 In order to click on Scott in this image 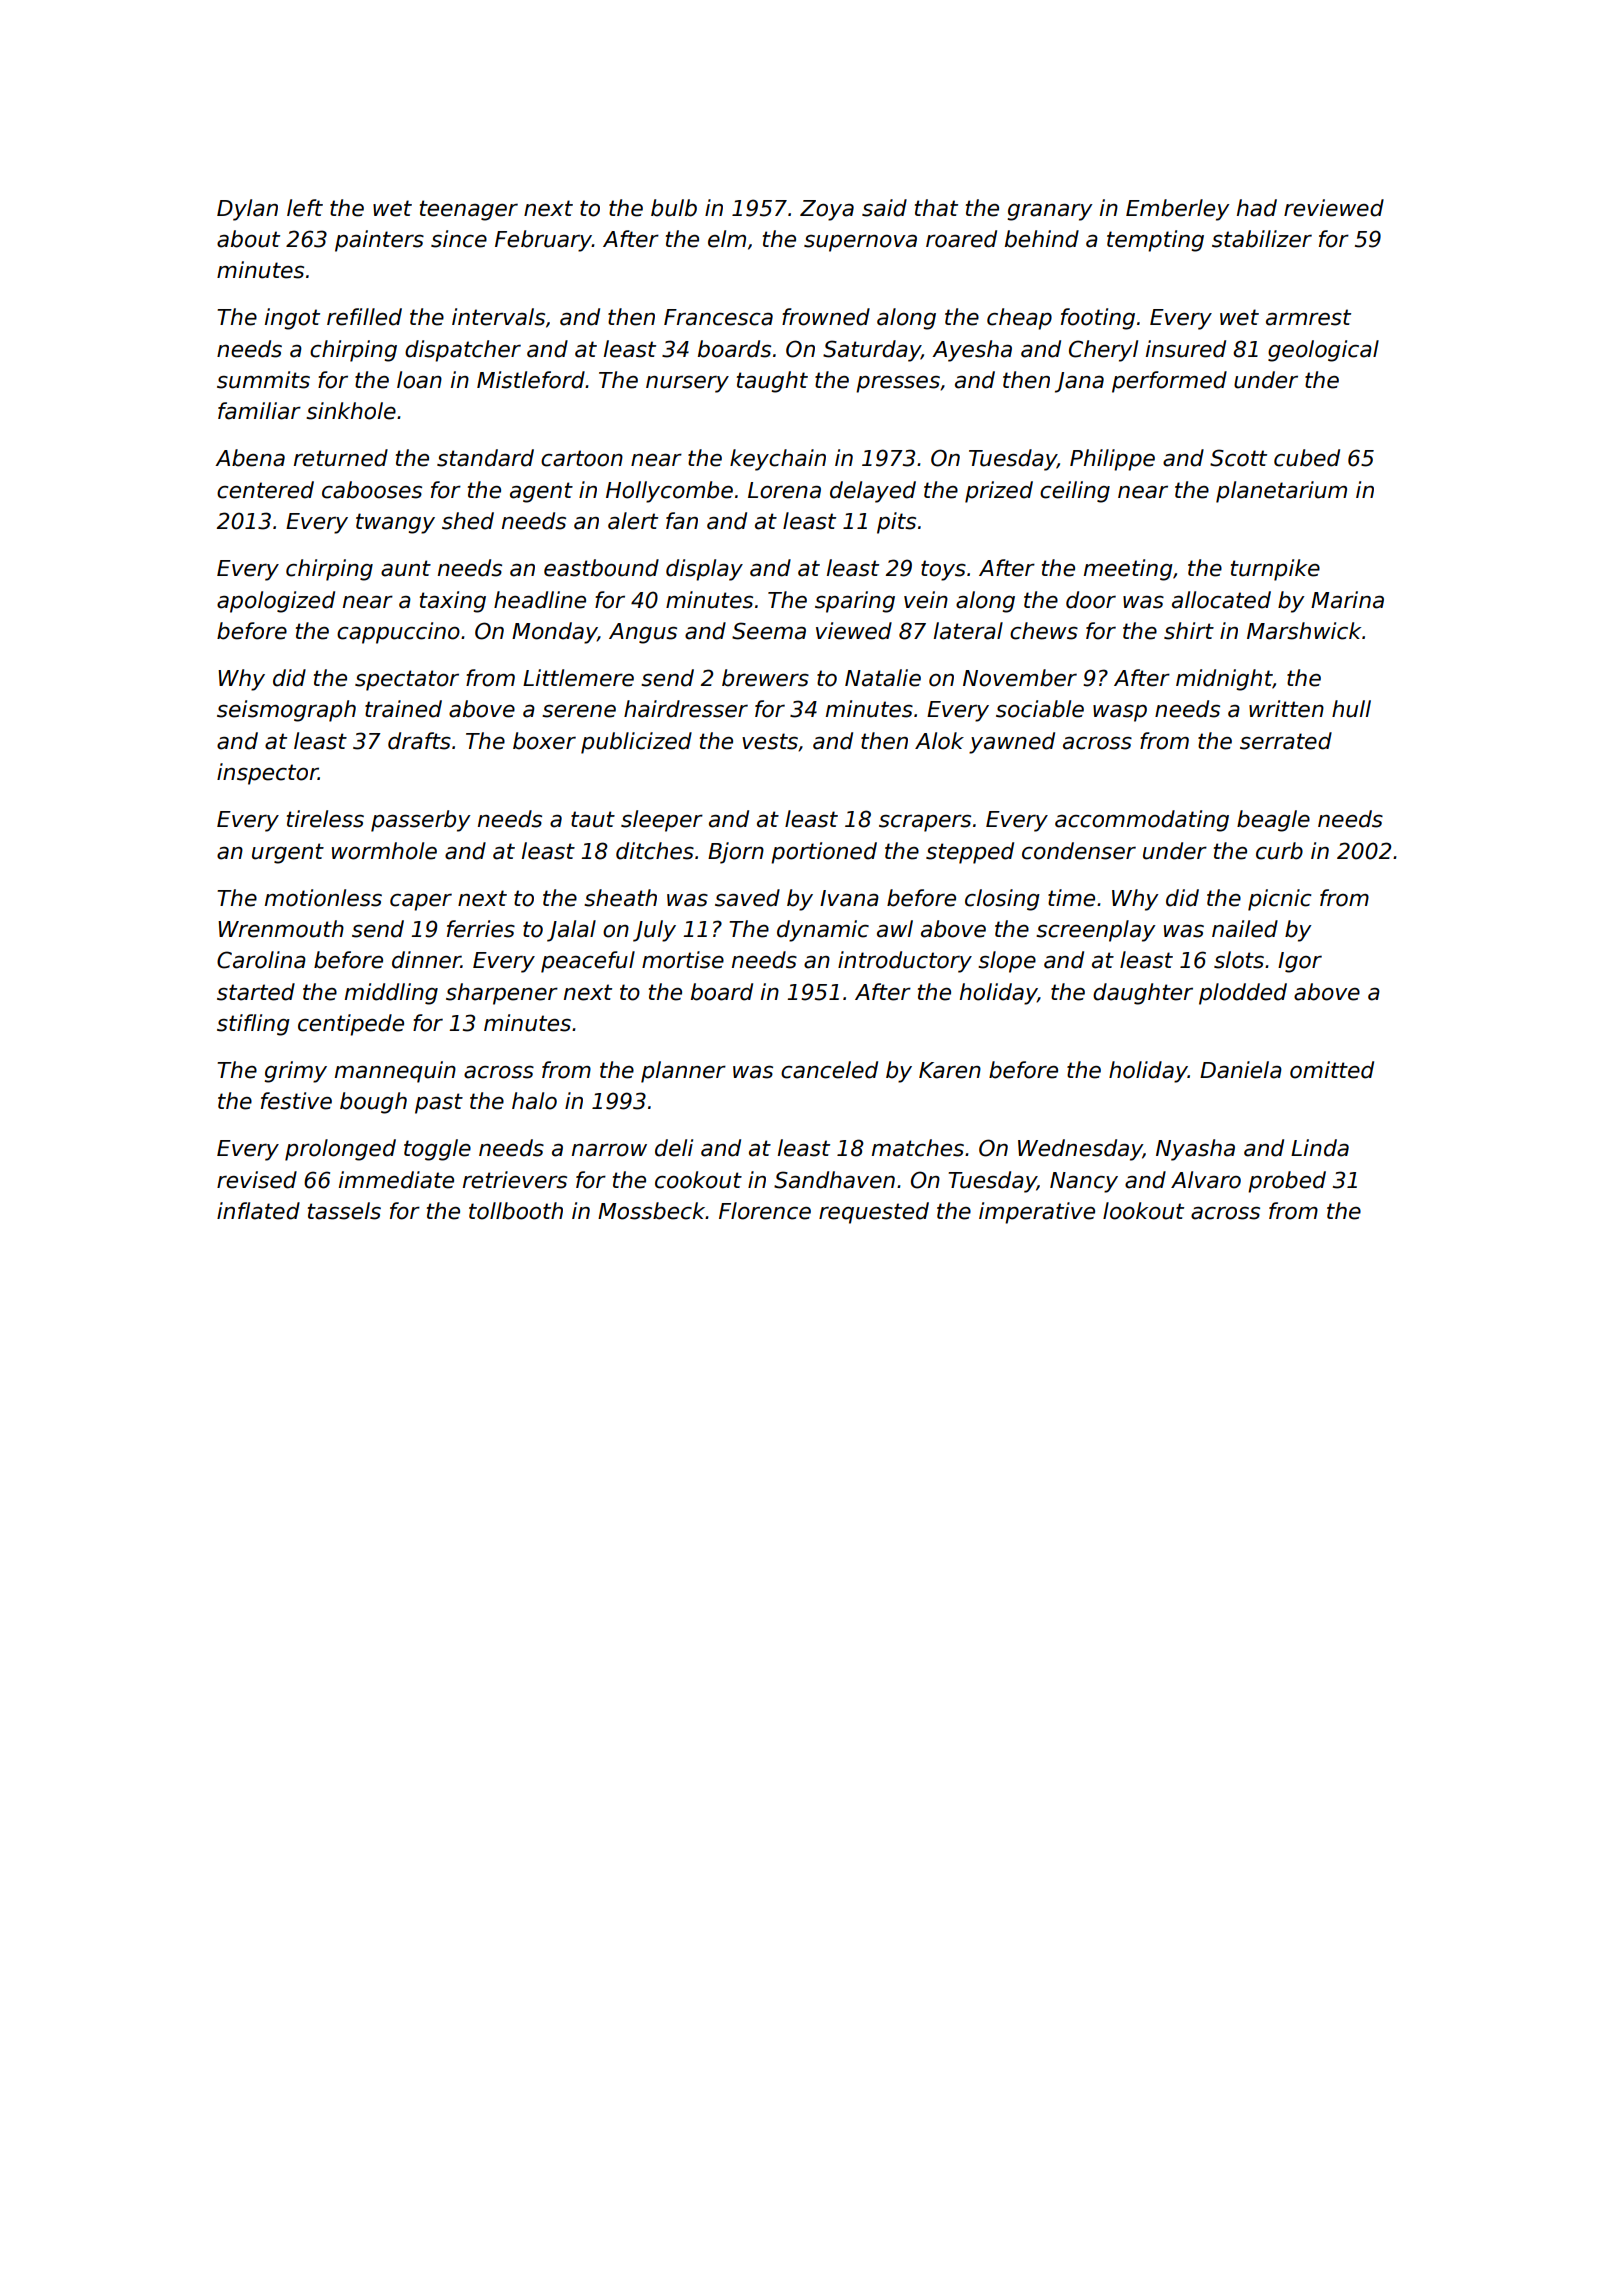, I will do `click(1238, 458)`.
